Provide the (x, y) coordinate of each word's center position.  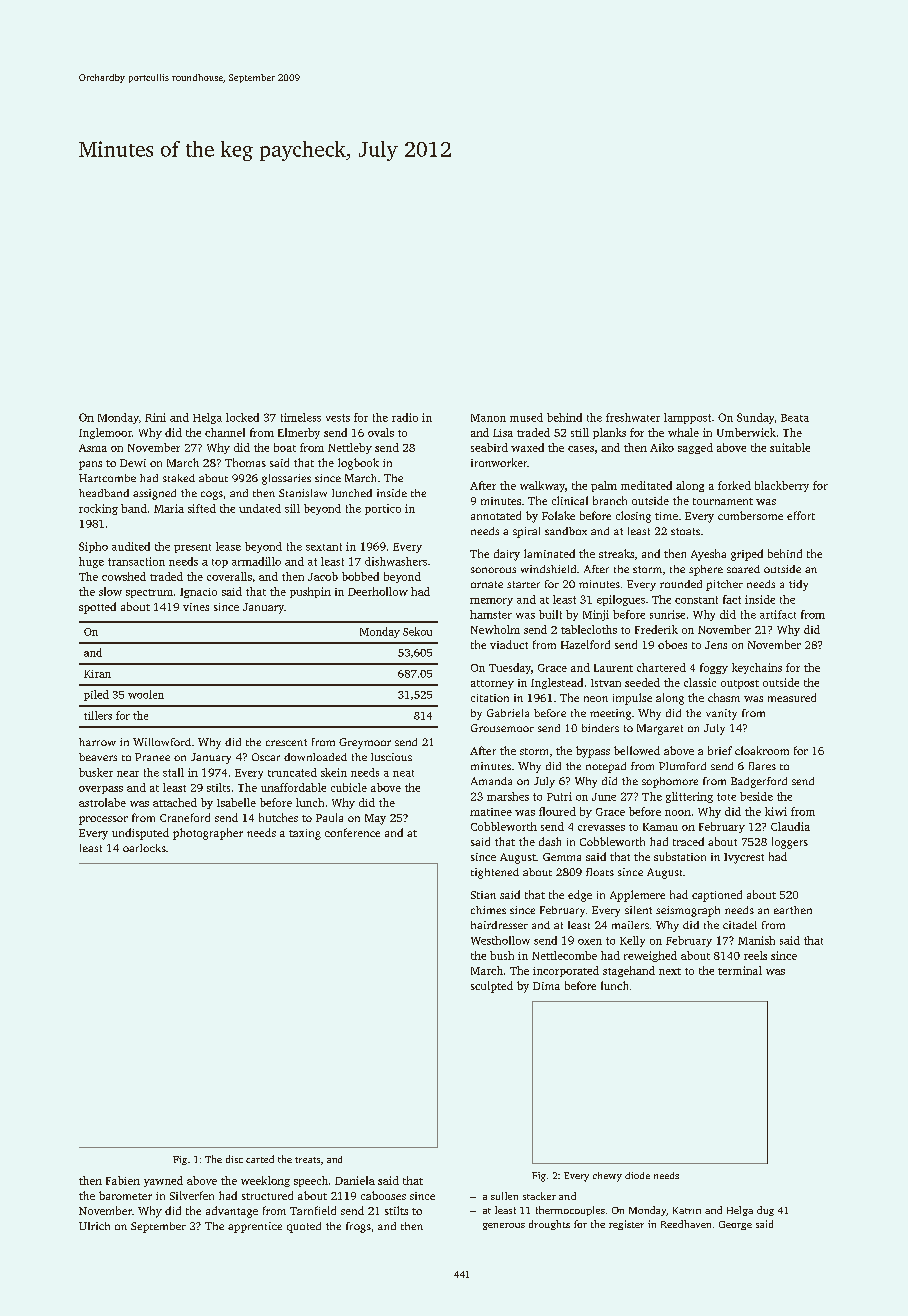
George (735, 1225)
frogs (358, 1227)
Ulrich (94, 1226)
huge (91, 562)
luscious (391, 757)
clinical (570, 500)
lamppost (687, 418)
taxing (305, 834)
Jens (716, 645)
